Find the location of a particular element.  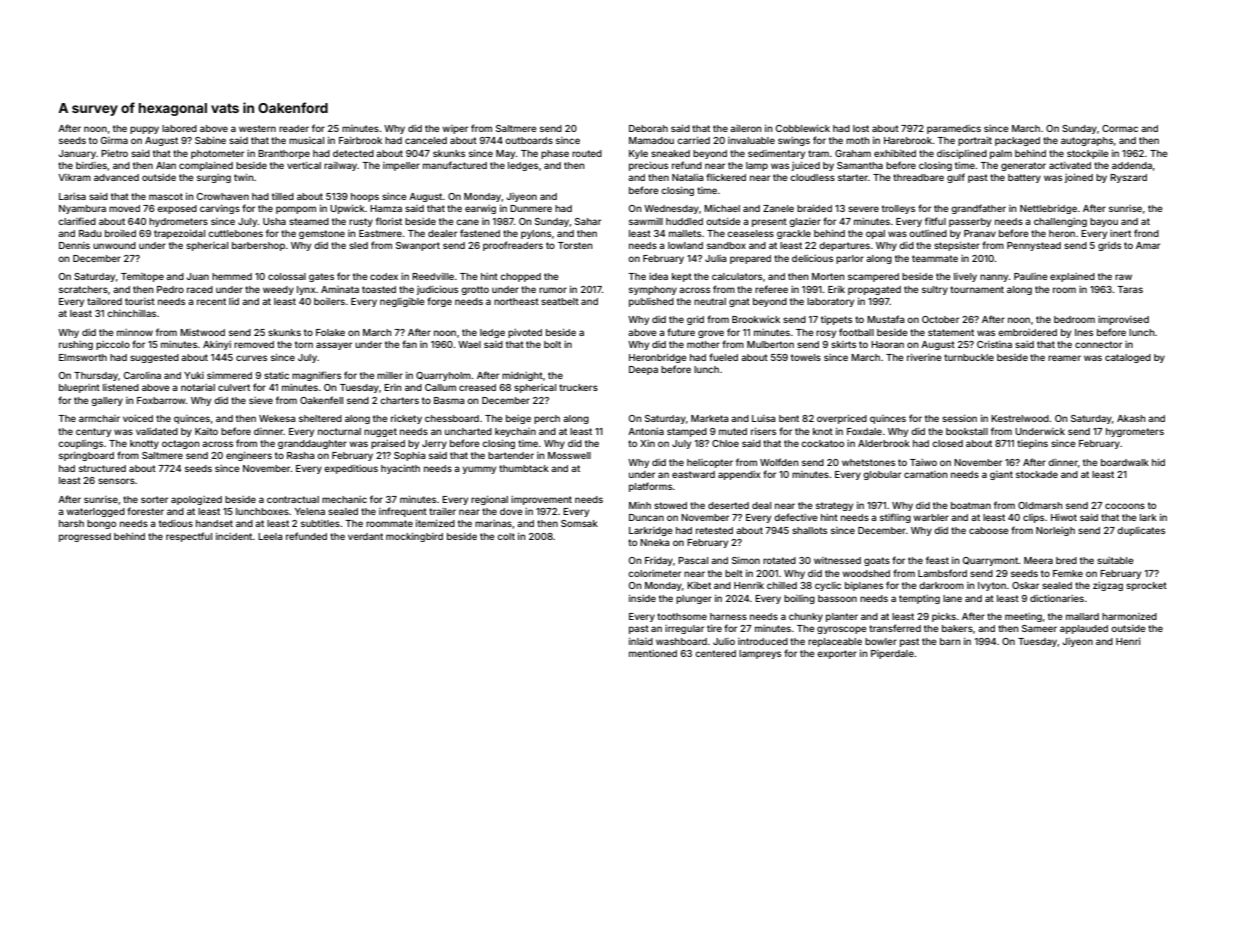

inlaid is located at coordinates (641, 641).
